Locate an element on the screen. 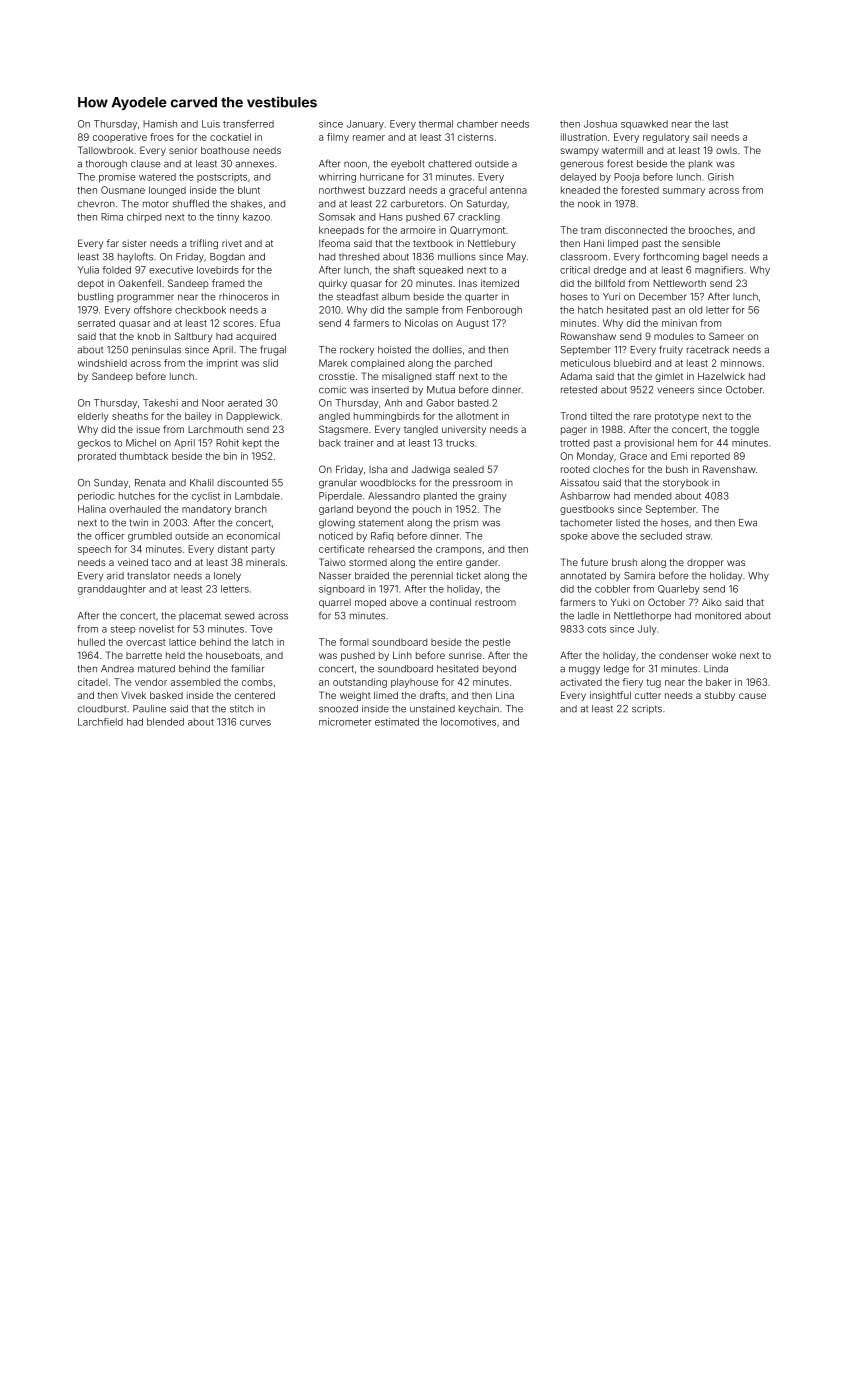 This screenshot has height=1400, width=849. woodblocks is located at coordinates (388, 483).
